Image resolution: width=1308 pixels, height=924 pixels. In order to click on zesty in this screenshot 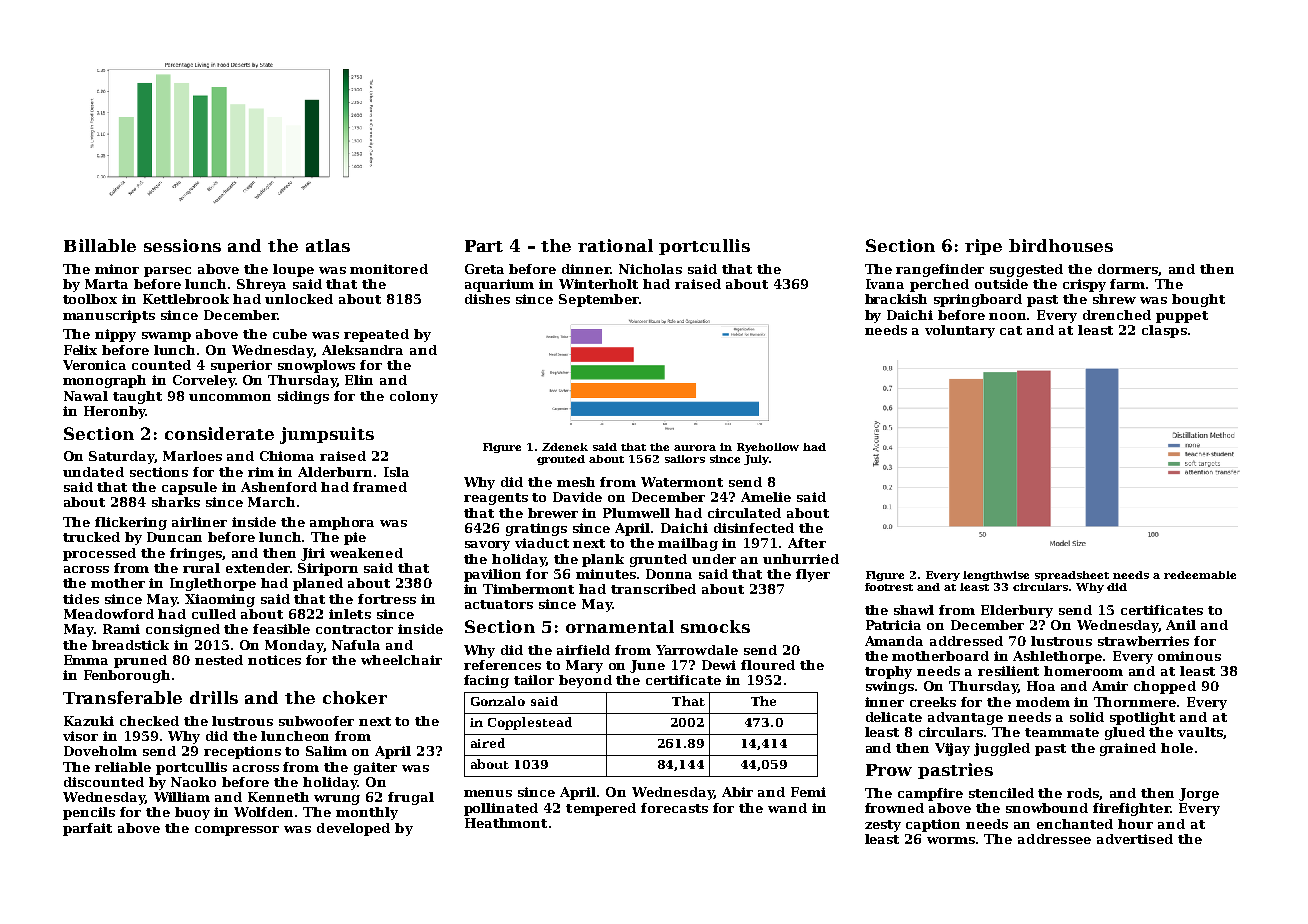, I will do `click(883, 826)`.
